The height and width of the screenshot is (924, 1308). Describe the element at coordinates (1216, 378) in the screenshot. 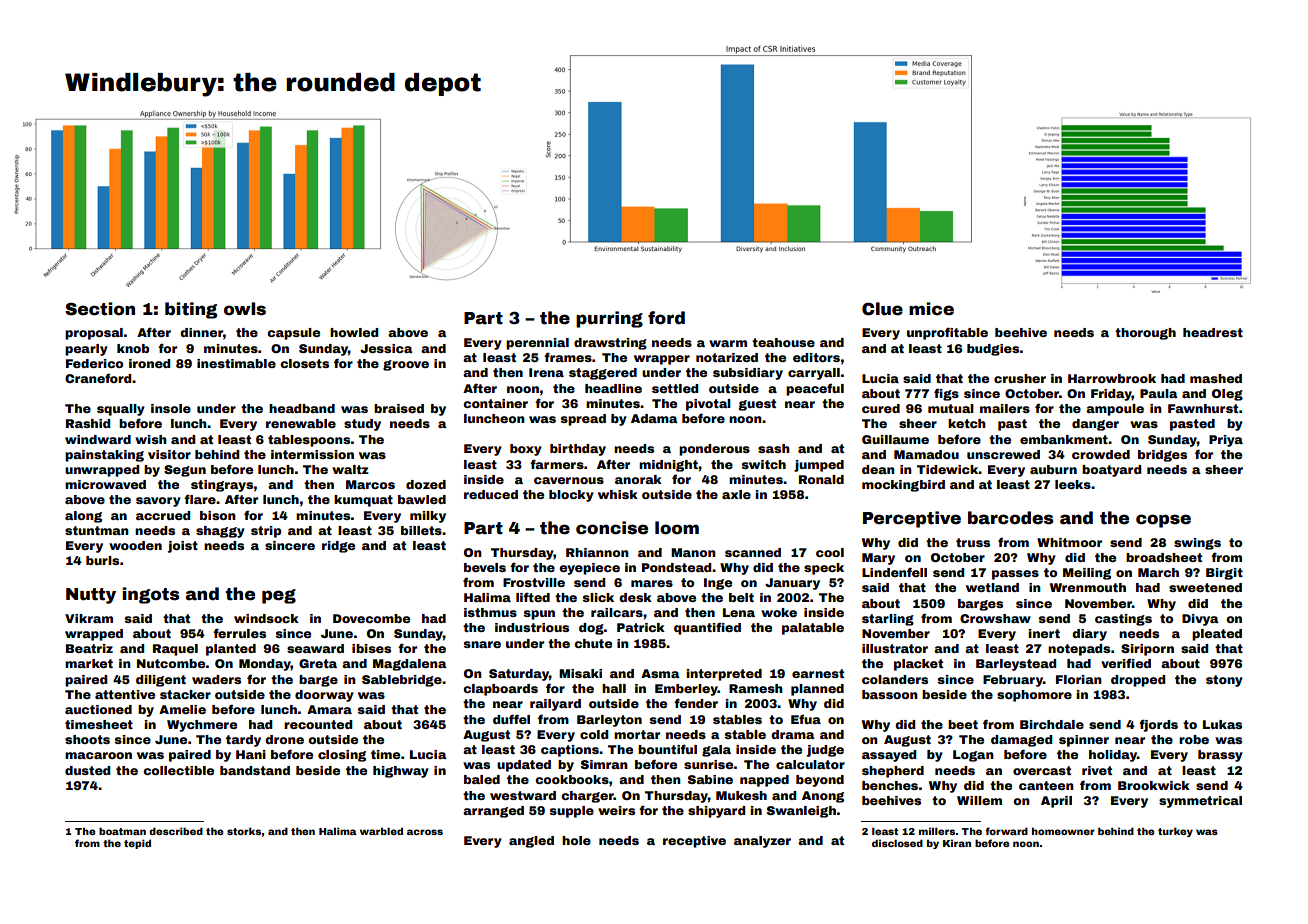

I see `mashed` at that location.
